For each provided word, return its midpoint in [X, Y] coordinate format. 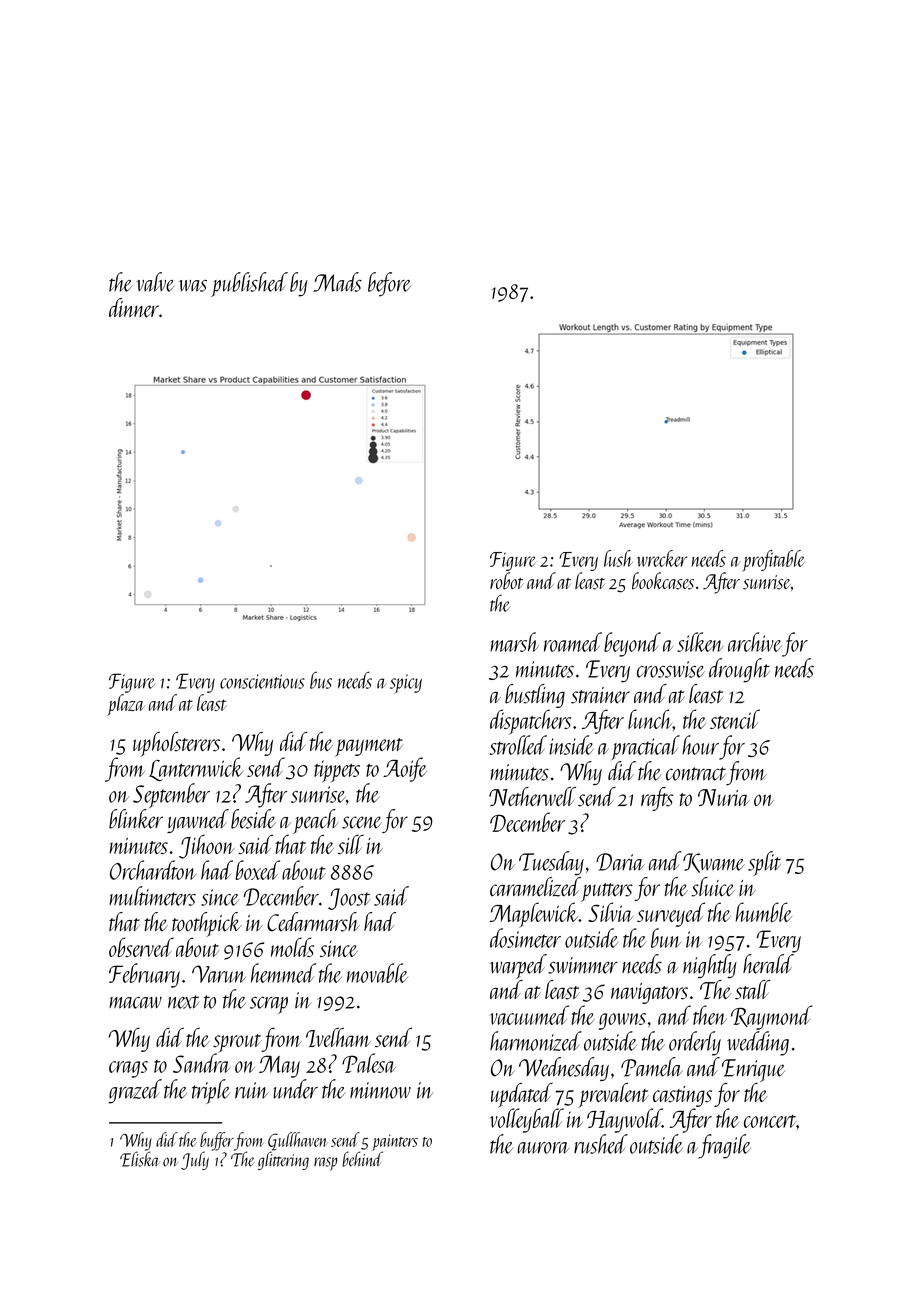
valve [156, 282]
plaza [126, 705]
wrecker [662, 558]
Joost [349, 899]
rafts [657, 799]
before [389, 284]
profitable [773, 561]
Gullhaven [297, 1141]
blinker [136, 819]
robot [506, 581]
